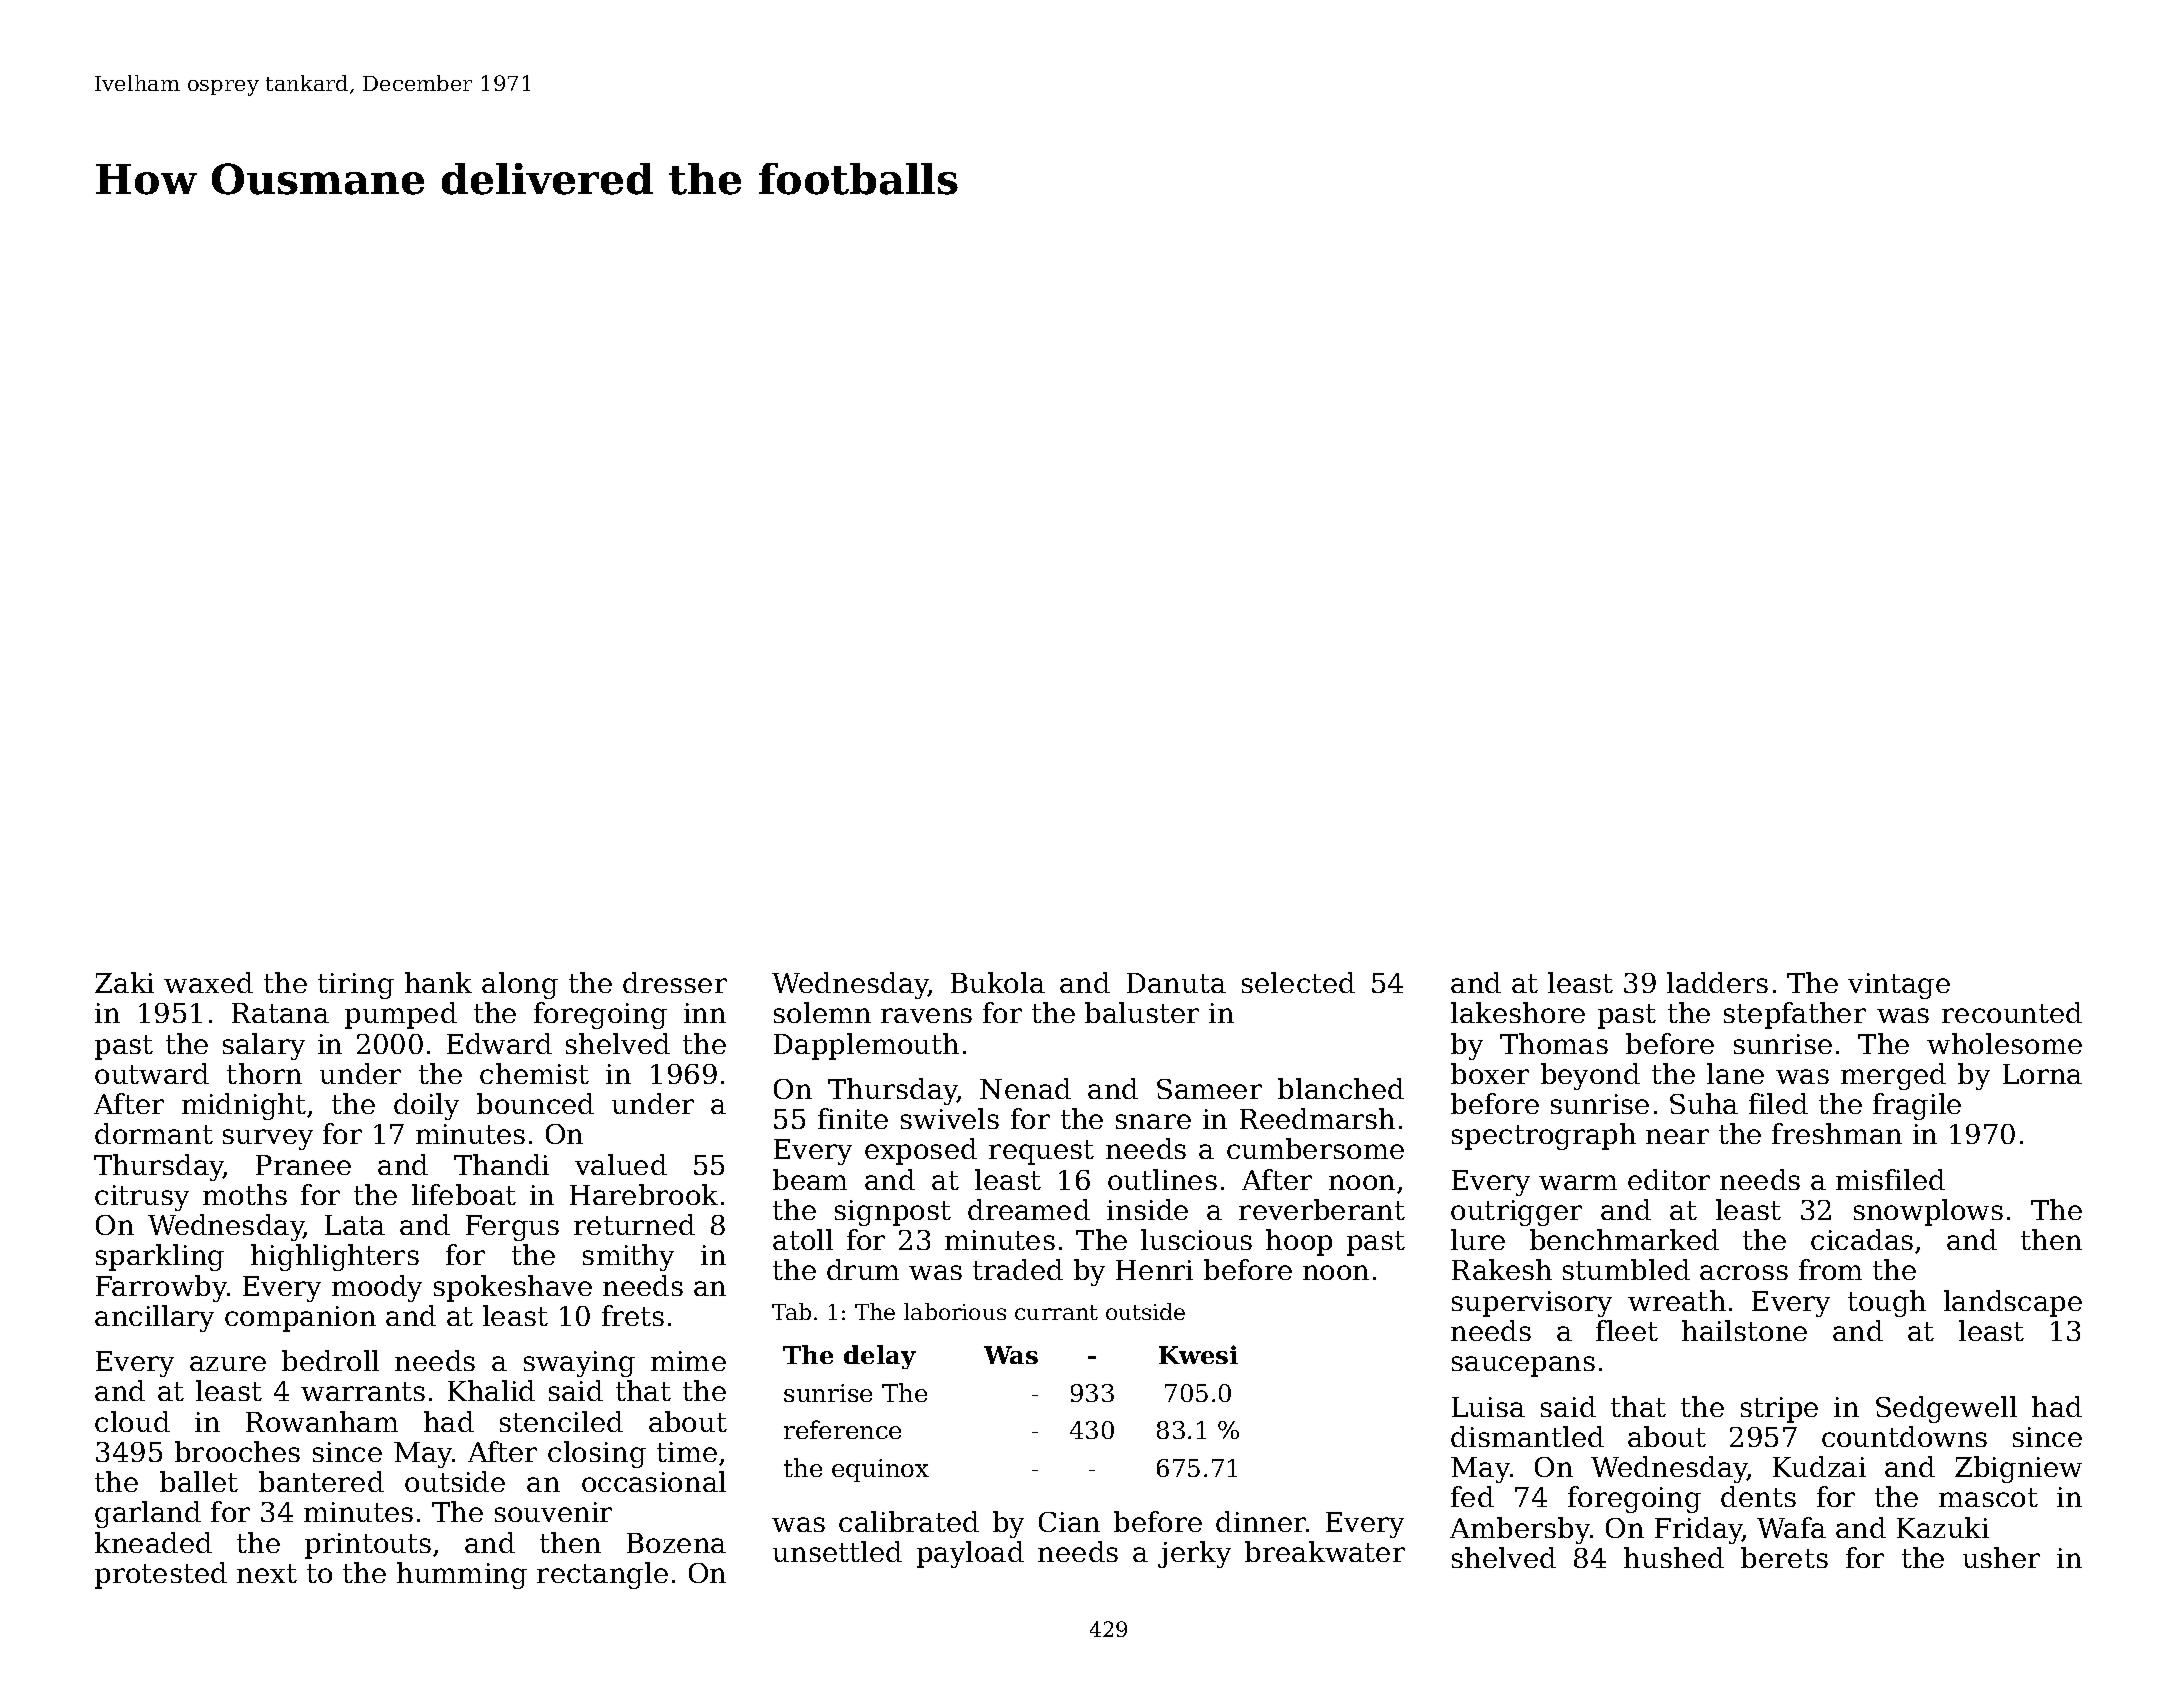  Describe the element at coordinates (1717, 982) in the screenshot. I see `ladders` at that location.
